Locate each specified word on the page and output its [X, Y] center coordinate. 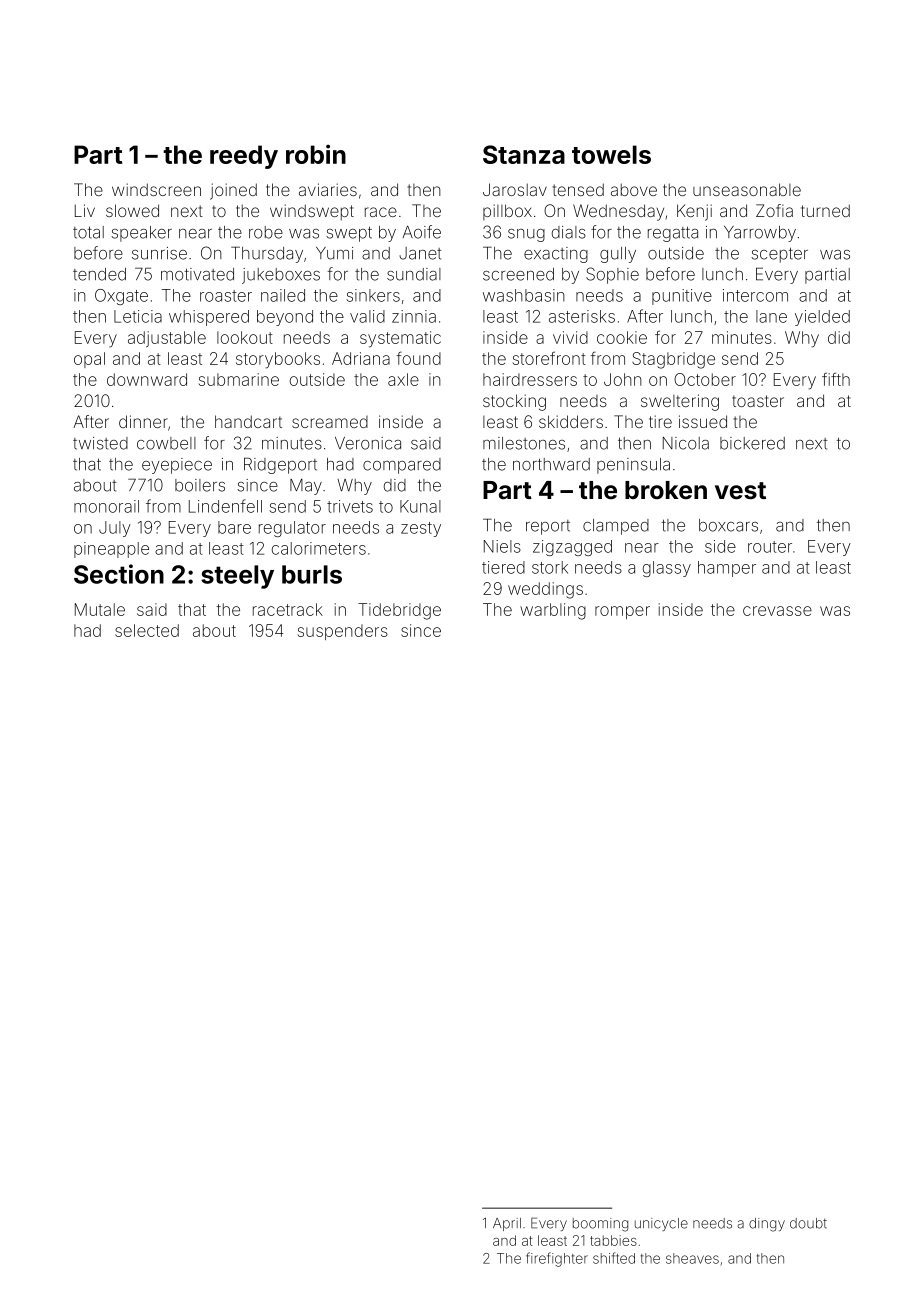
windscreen [156, 189]
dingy [767, 1225]
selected [147, 630]
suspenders [343, 632]
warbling [553, 611]
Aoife [422, 232]
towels [611, 154]
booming [600, 1225]
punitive [682, 297]
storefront [549, 358]
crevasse [777, 611]
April [507, 1224]
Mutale [100, 609]
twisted [100, 443]
